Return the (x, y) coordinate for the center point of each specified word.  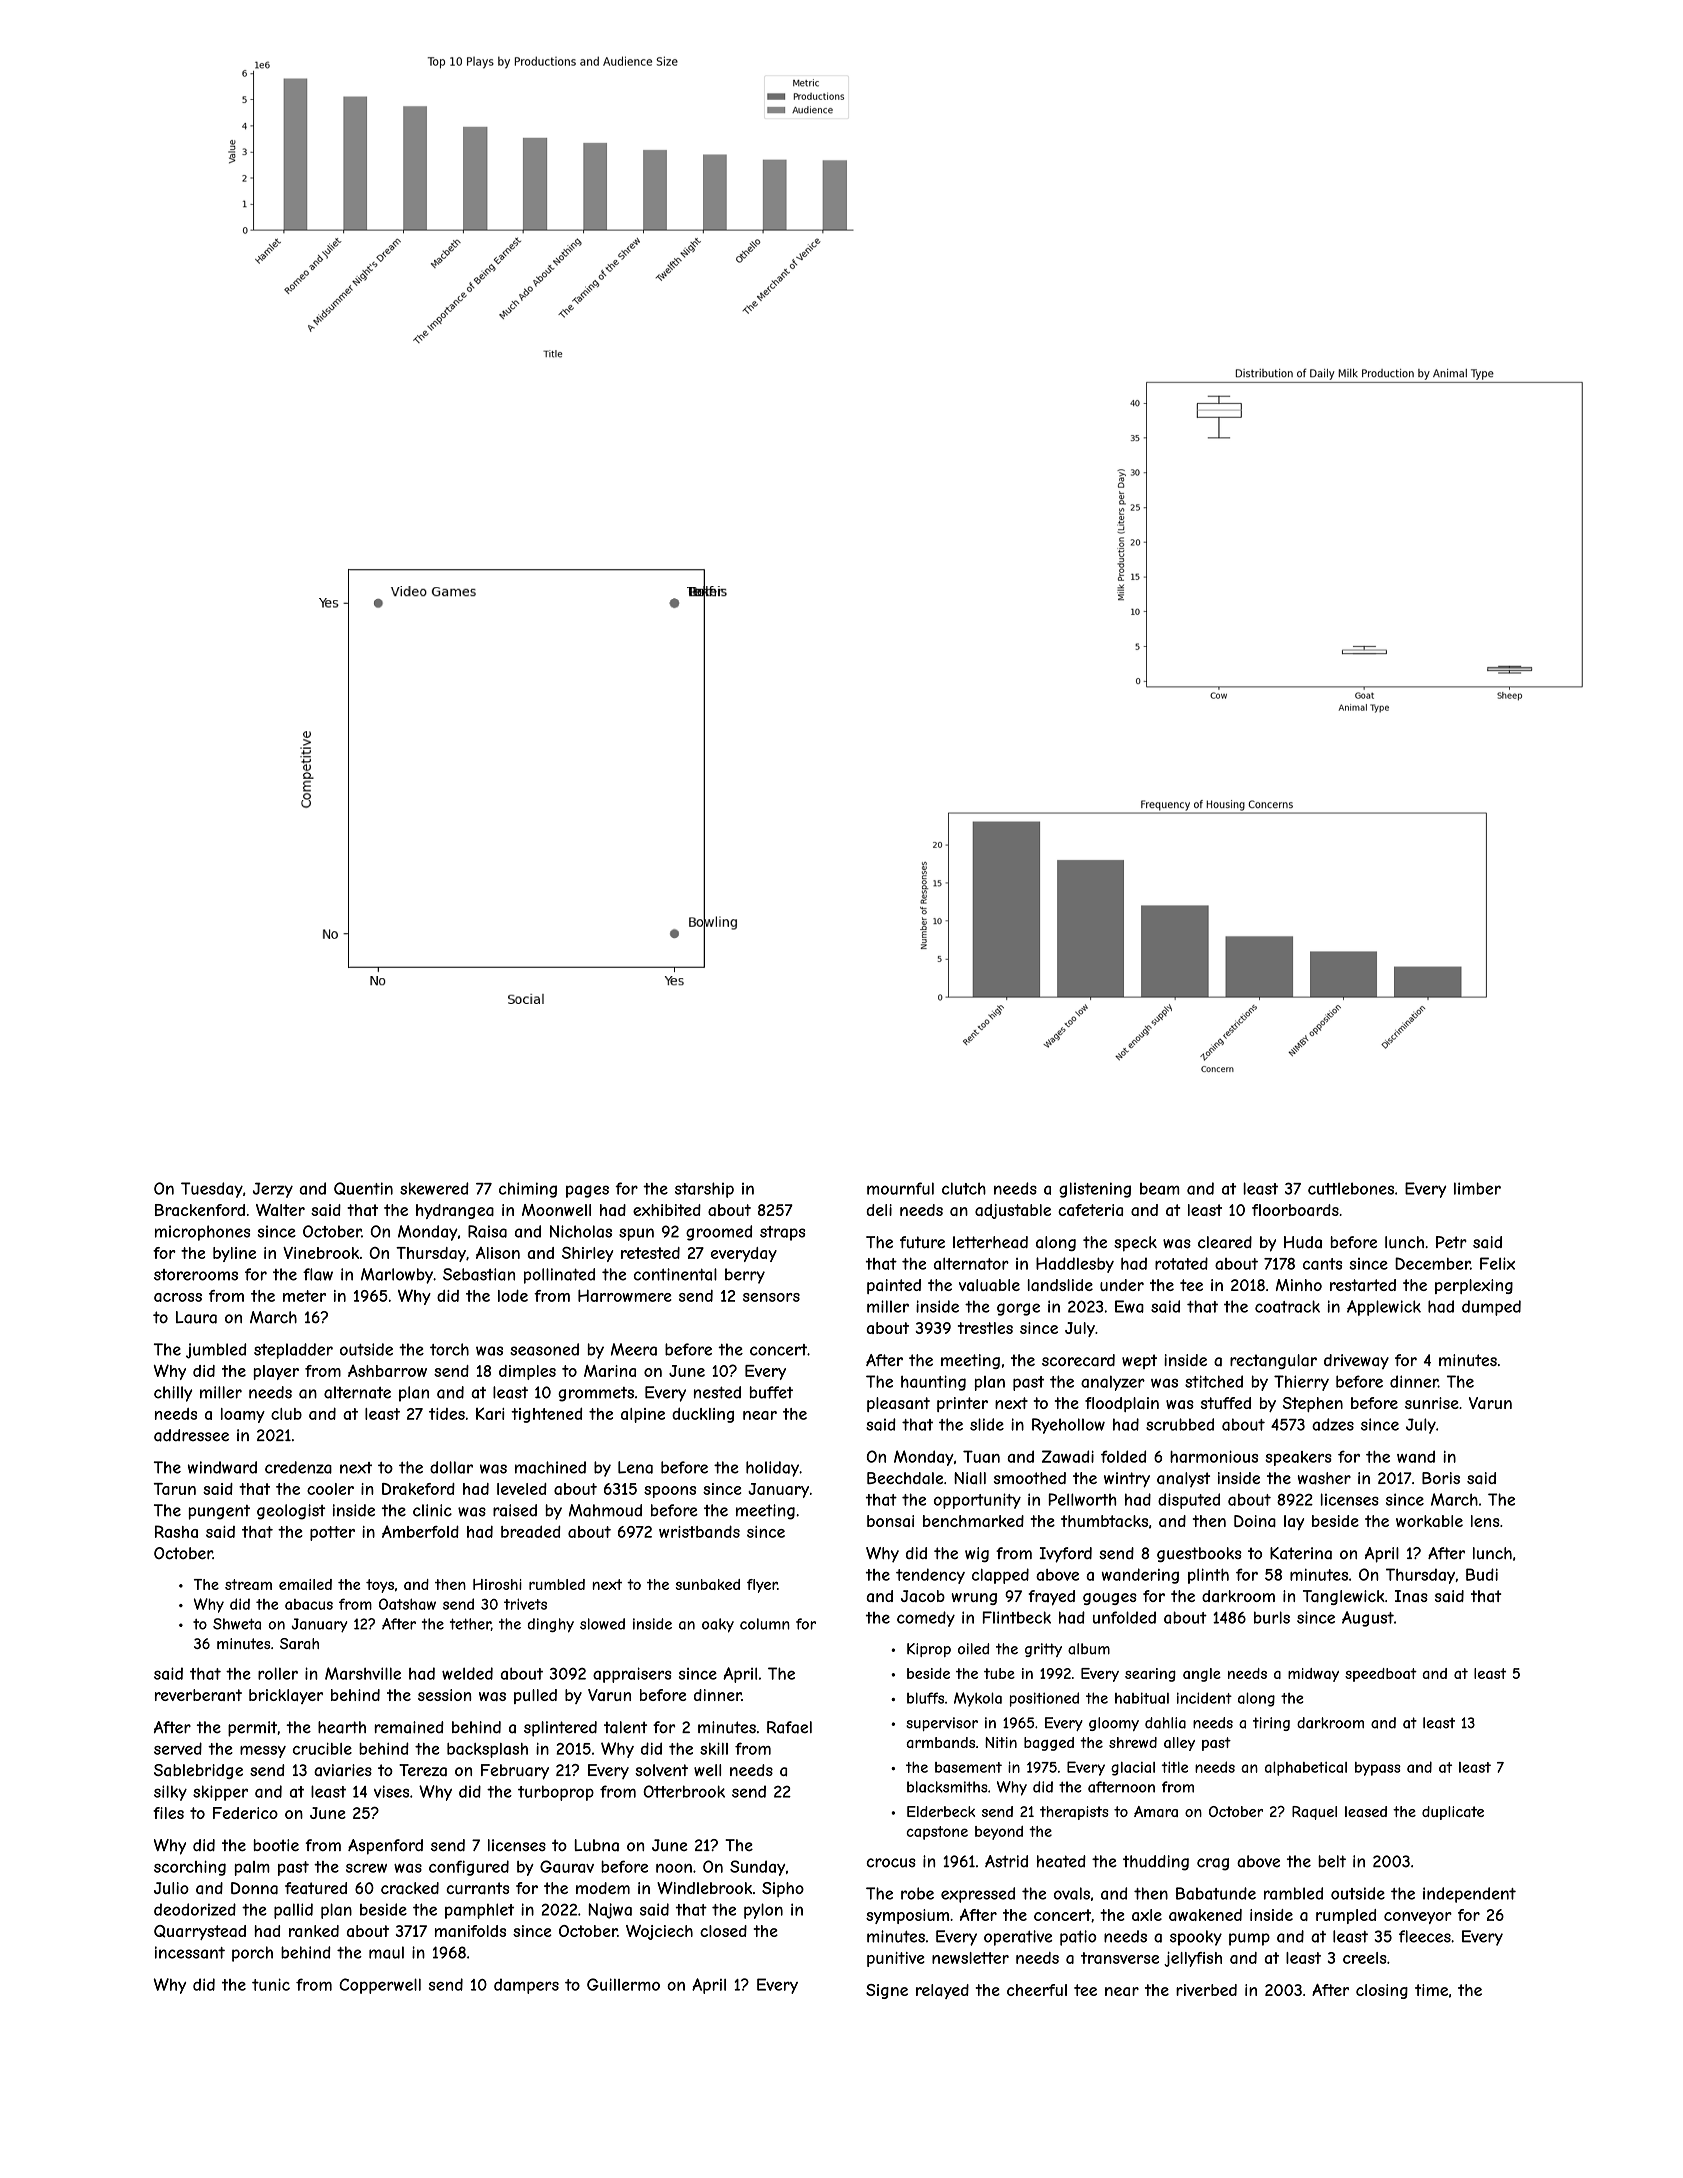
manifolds (470, 1931)
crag (1213, 1864)
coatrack (1287, 1306)
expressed (978, 1895)
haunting (933, 1383)
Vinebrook (321, 1253)
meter (304, 1296)
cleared (1225, 1242)
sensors (771, 1297)
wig (977, 1554)
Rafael (789, 1727)
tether (470, 1624)
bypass (1378, 1769)
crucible (322, 1748)
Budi (1482, 1574)
